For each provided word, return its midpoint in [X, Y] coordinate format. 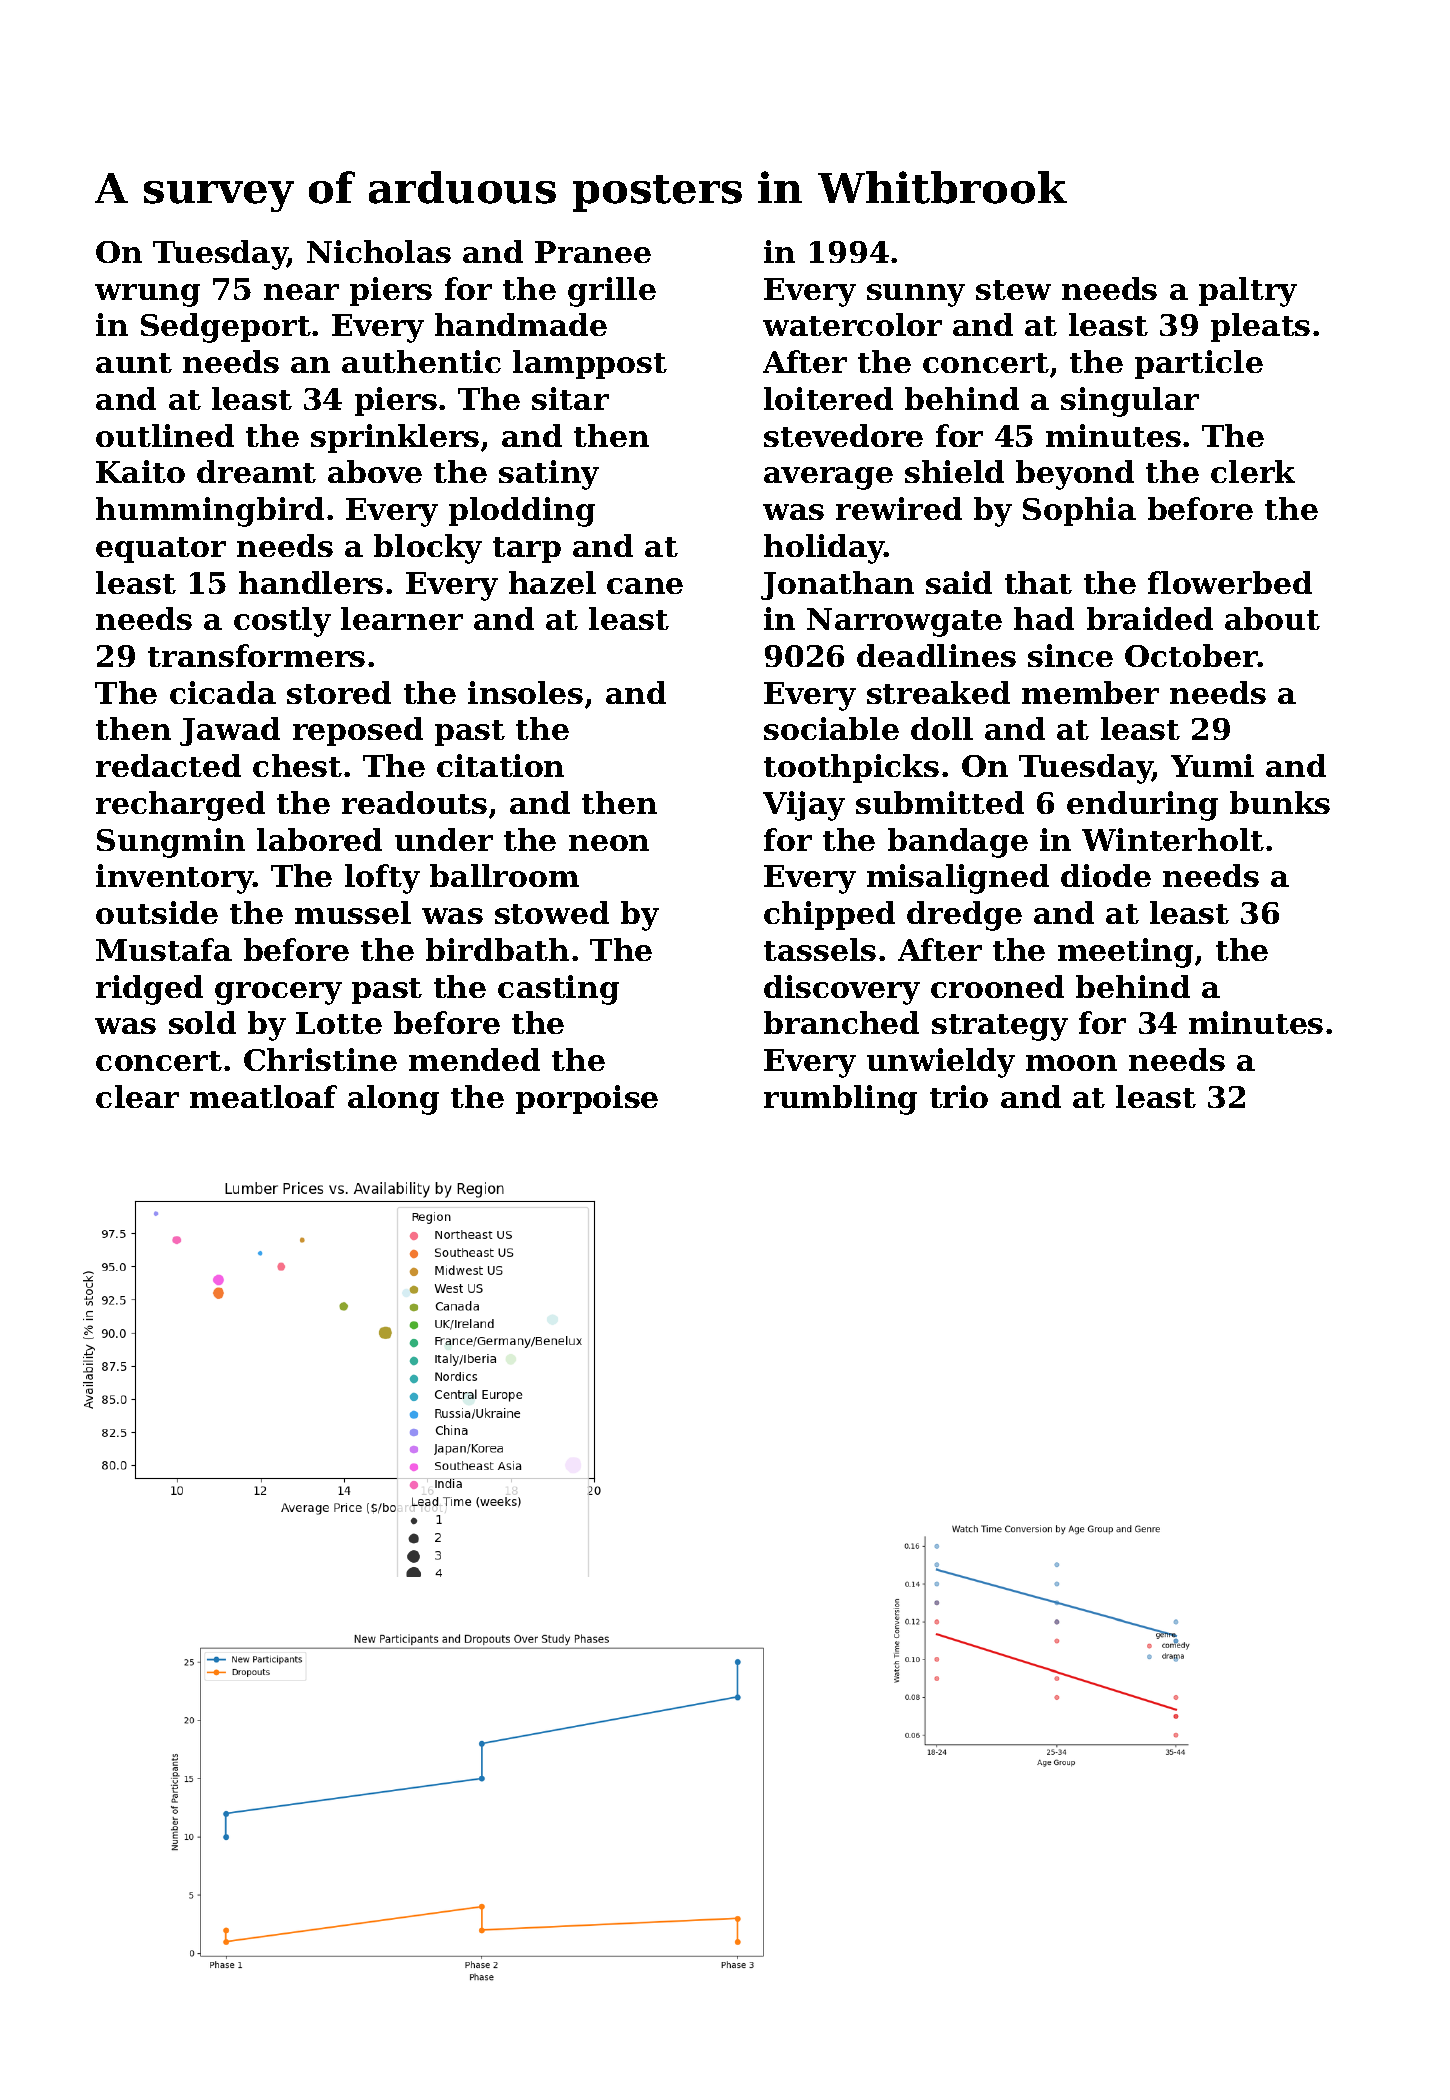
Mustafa [164, 949]
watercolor [852, 324]
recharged [180, 806]
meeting [1125, 953]
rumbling [840, 1100]
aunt [134, 363]
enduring [1142, 806]
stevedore [843, 435]
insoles [525, 692]
